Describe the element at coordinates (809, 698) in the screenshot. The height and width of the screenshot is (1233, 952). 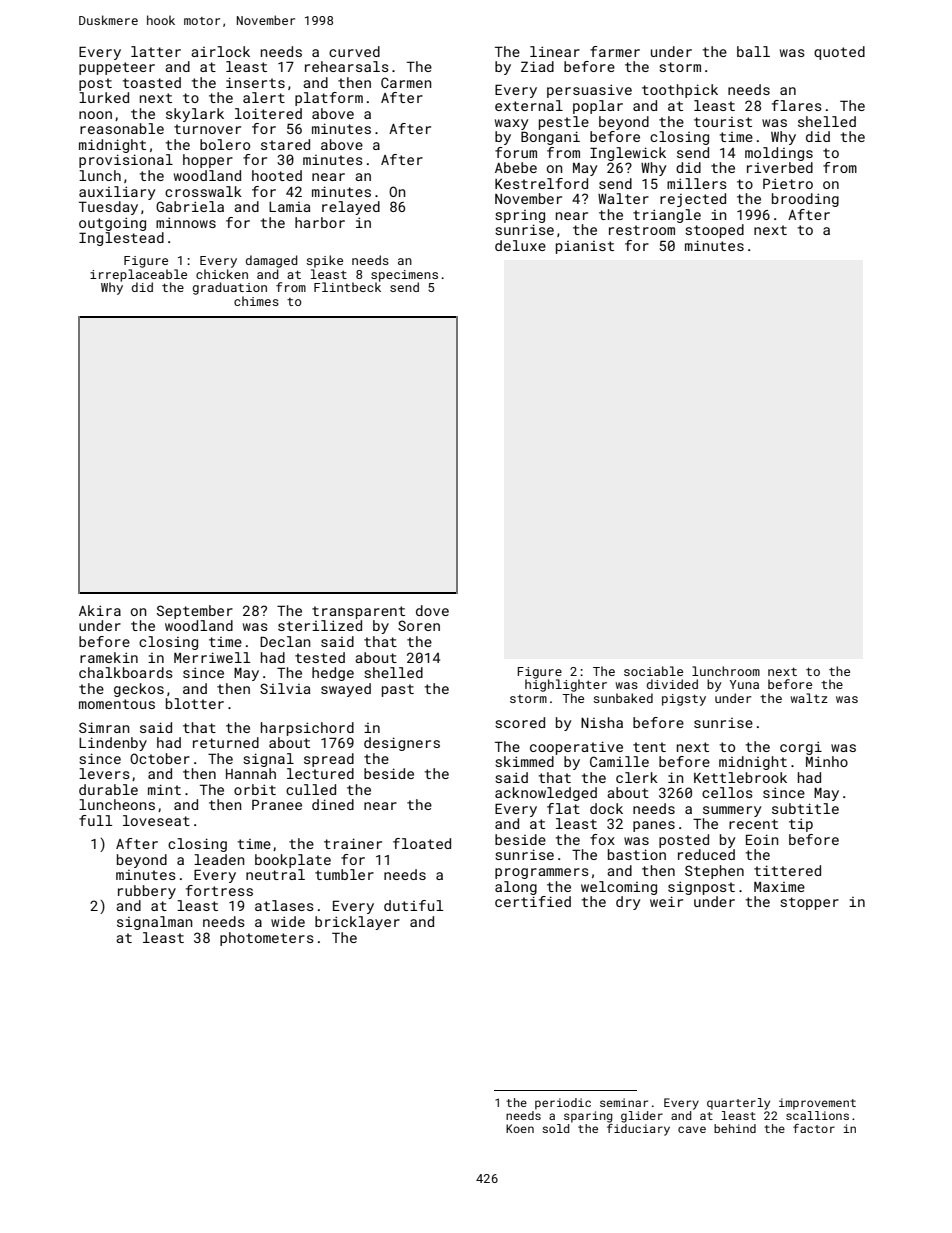
I see `waltz` at that location.
